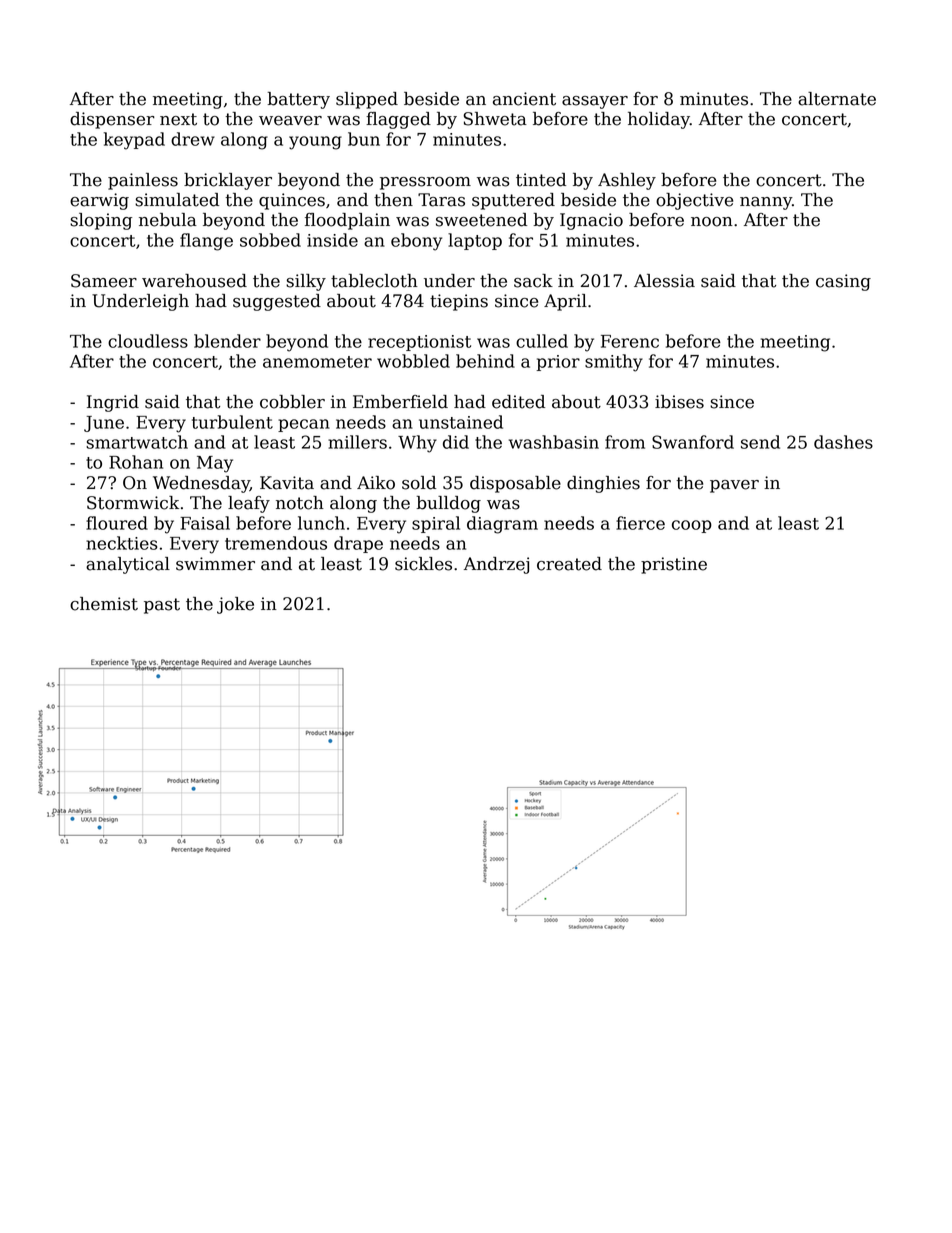  What do you see at coordinates (357, 442) in the screenshot?
I see `millers` at bounding box center [357, 442].
